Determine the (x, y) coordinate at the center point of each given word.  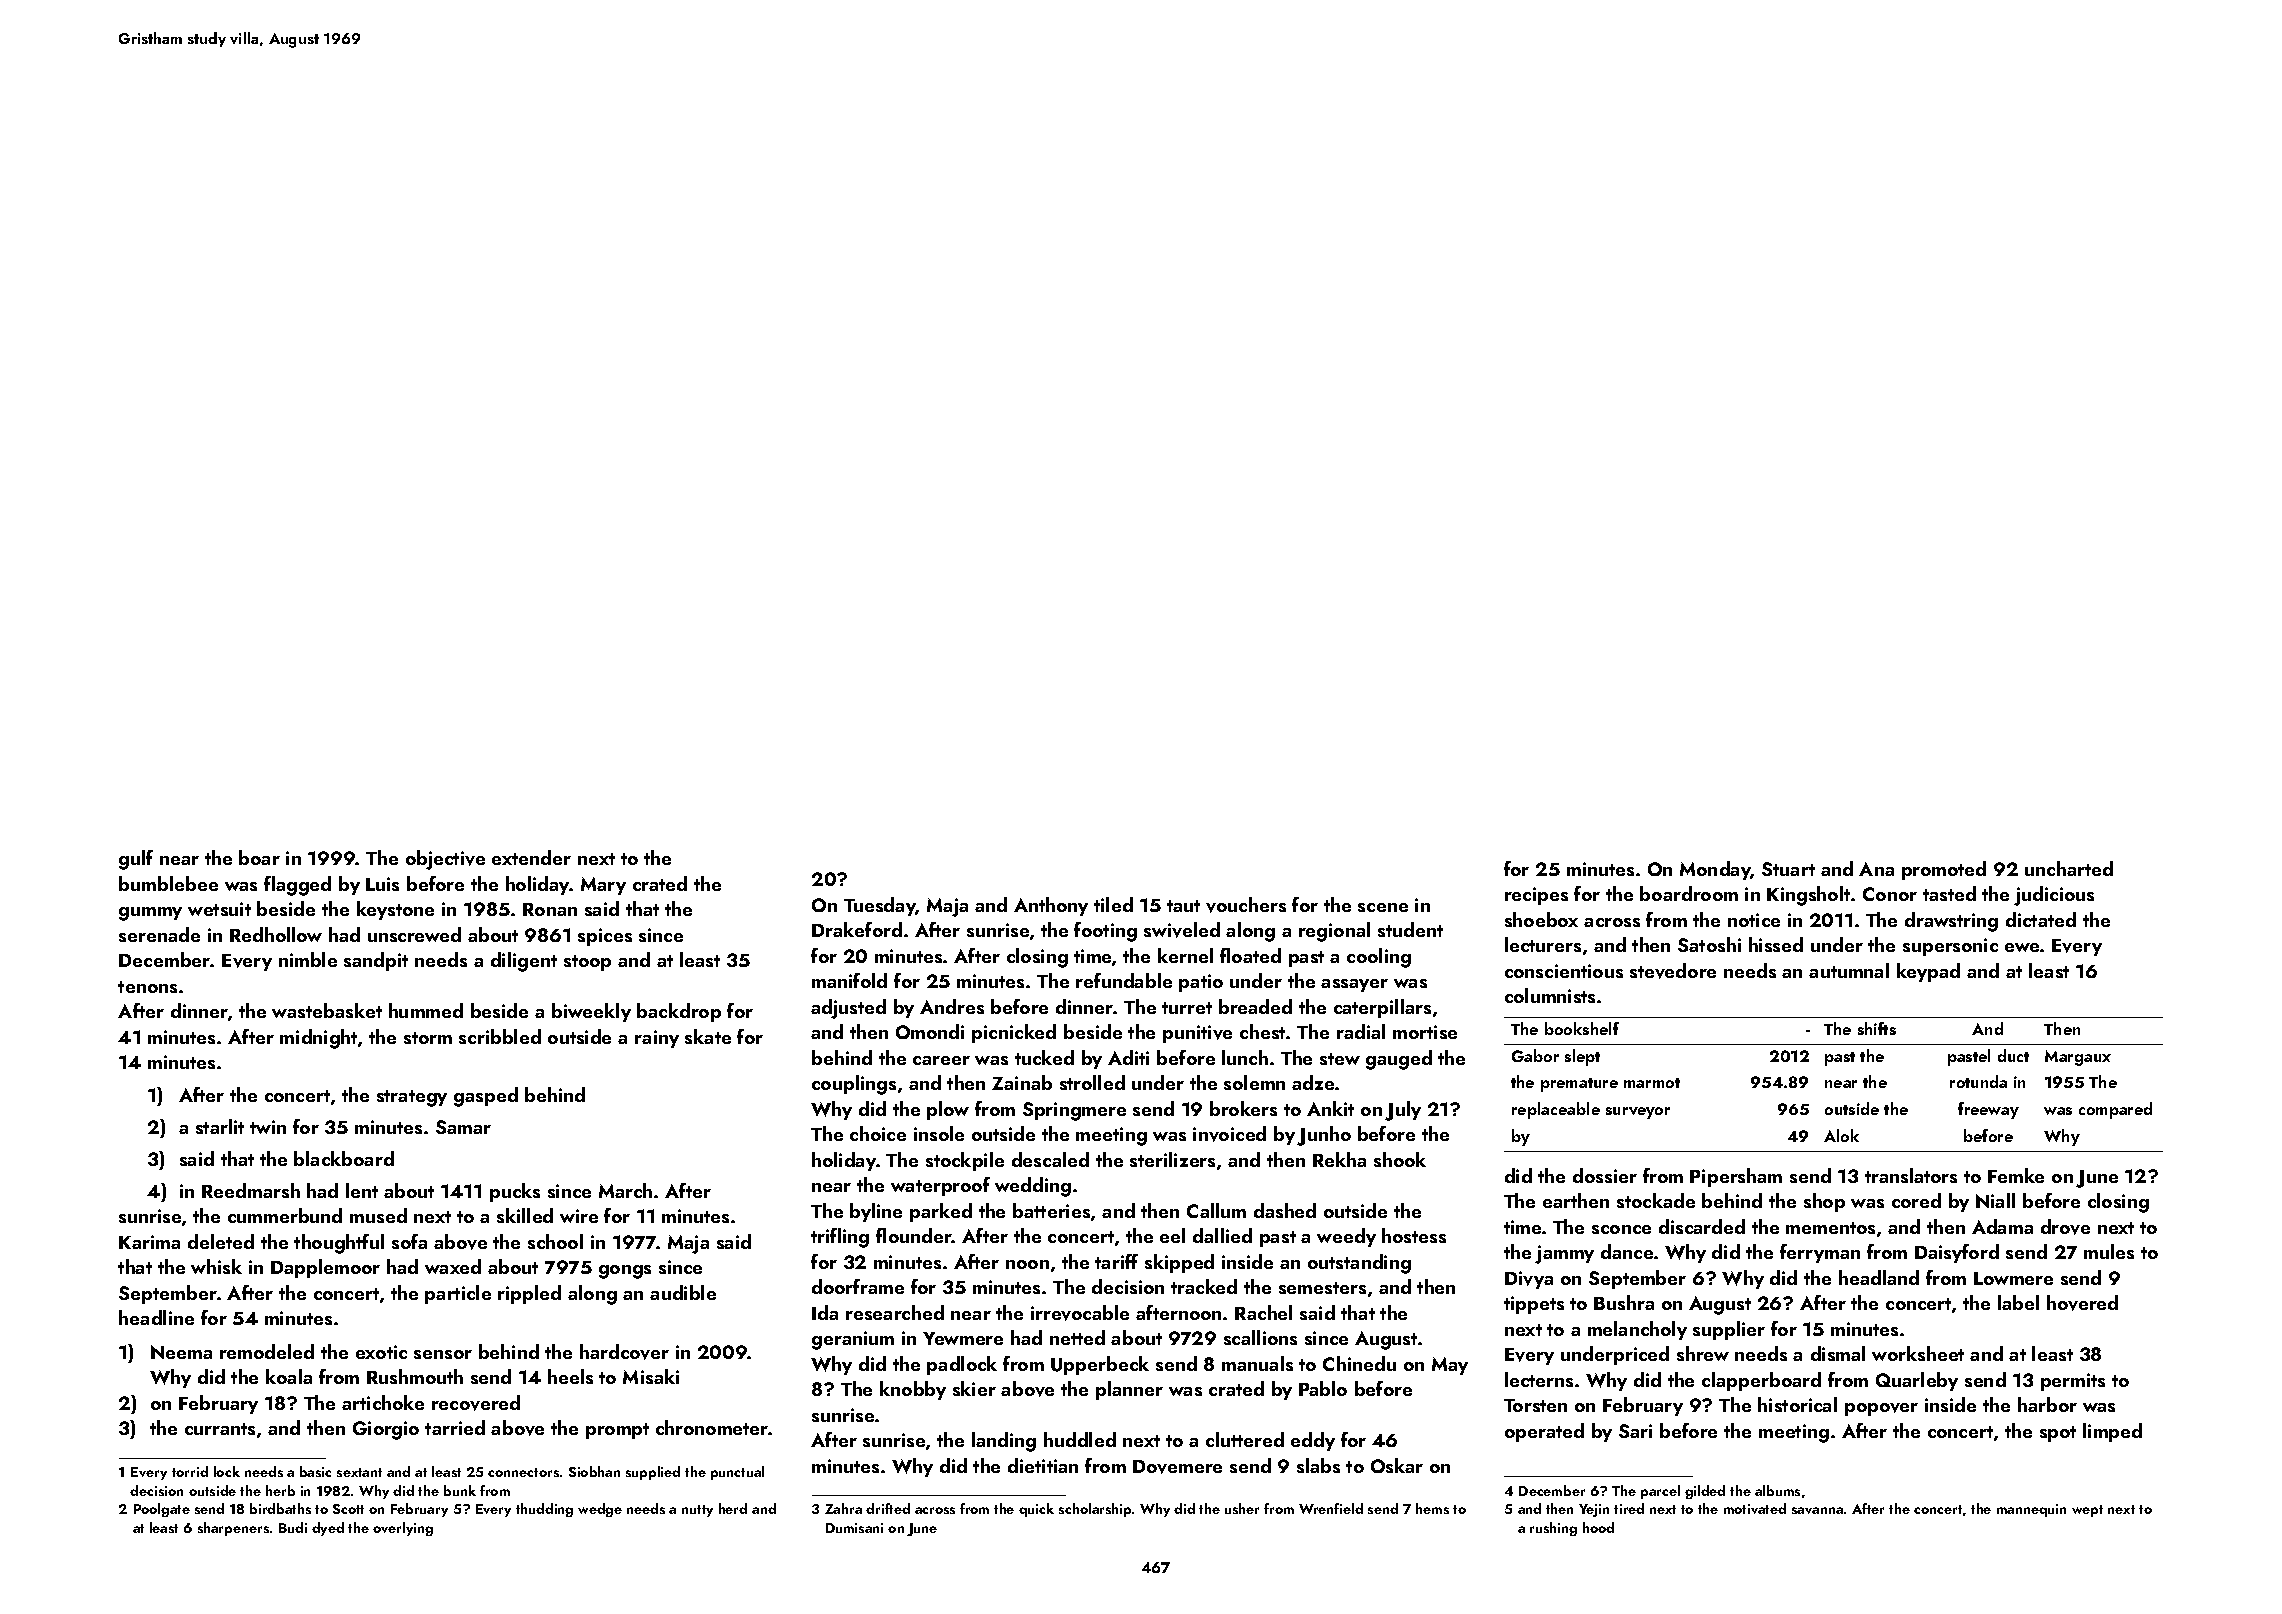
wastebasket (327, 1010)
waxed (453, 1266)
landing (1004, 1442)
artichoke (383, 1402)
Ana (1876, 869)
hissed (1776, 944)
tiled (1113, 904)
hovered (2082, 1303)
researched (895, 1312)
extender (531, 857)
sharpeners (233, 1529)
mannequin (2031, 1510)
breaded (1255, 1006)
